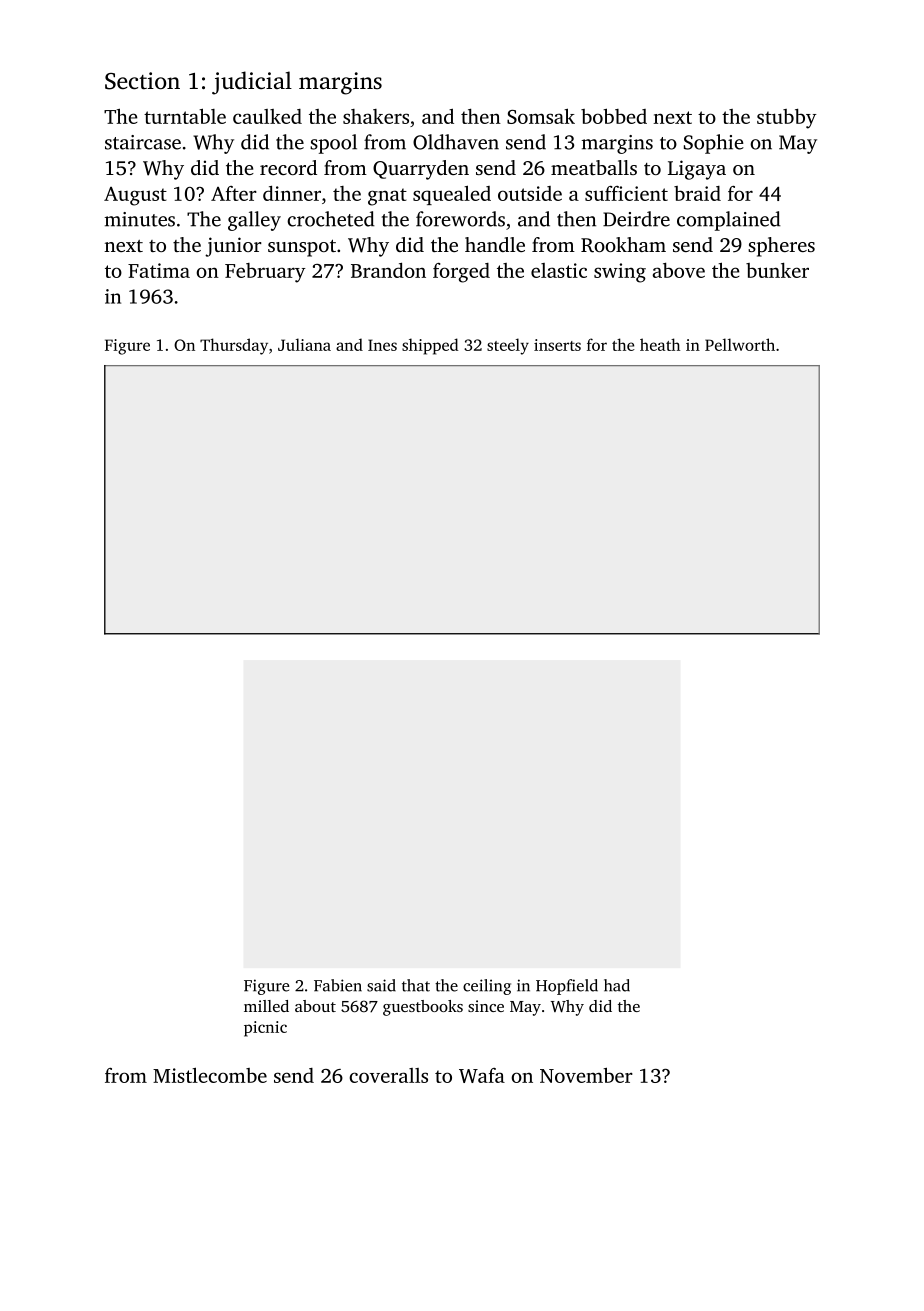 This screenshot has height=1311, width=924. What do you see at coordinates (382, 345) in the screenshot?
I see `Ines` at bounding box center [382, 345].
